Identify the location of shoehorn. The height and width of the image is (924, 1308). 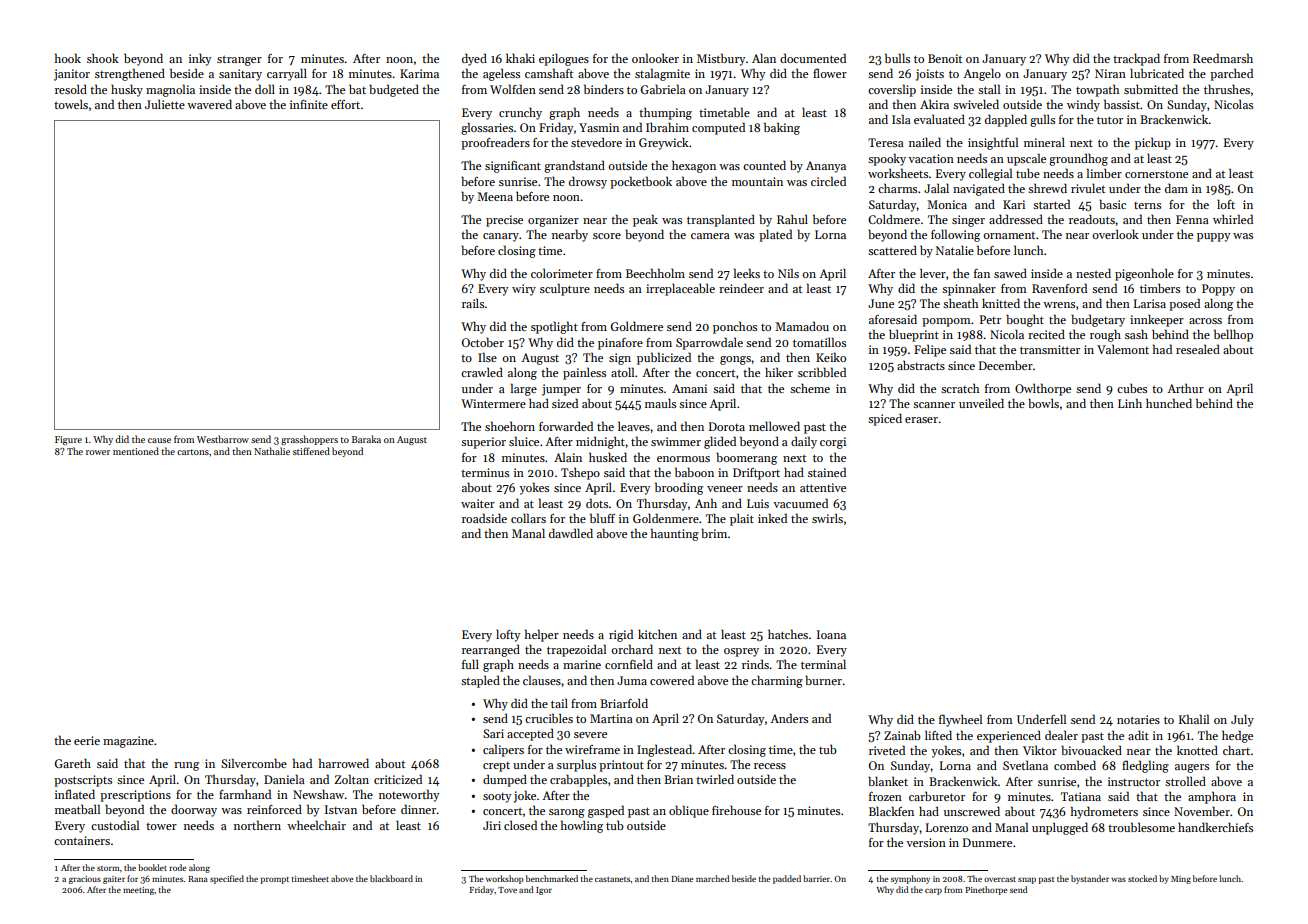
(510, 426).
